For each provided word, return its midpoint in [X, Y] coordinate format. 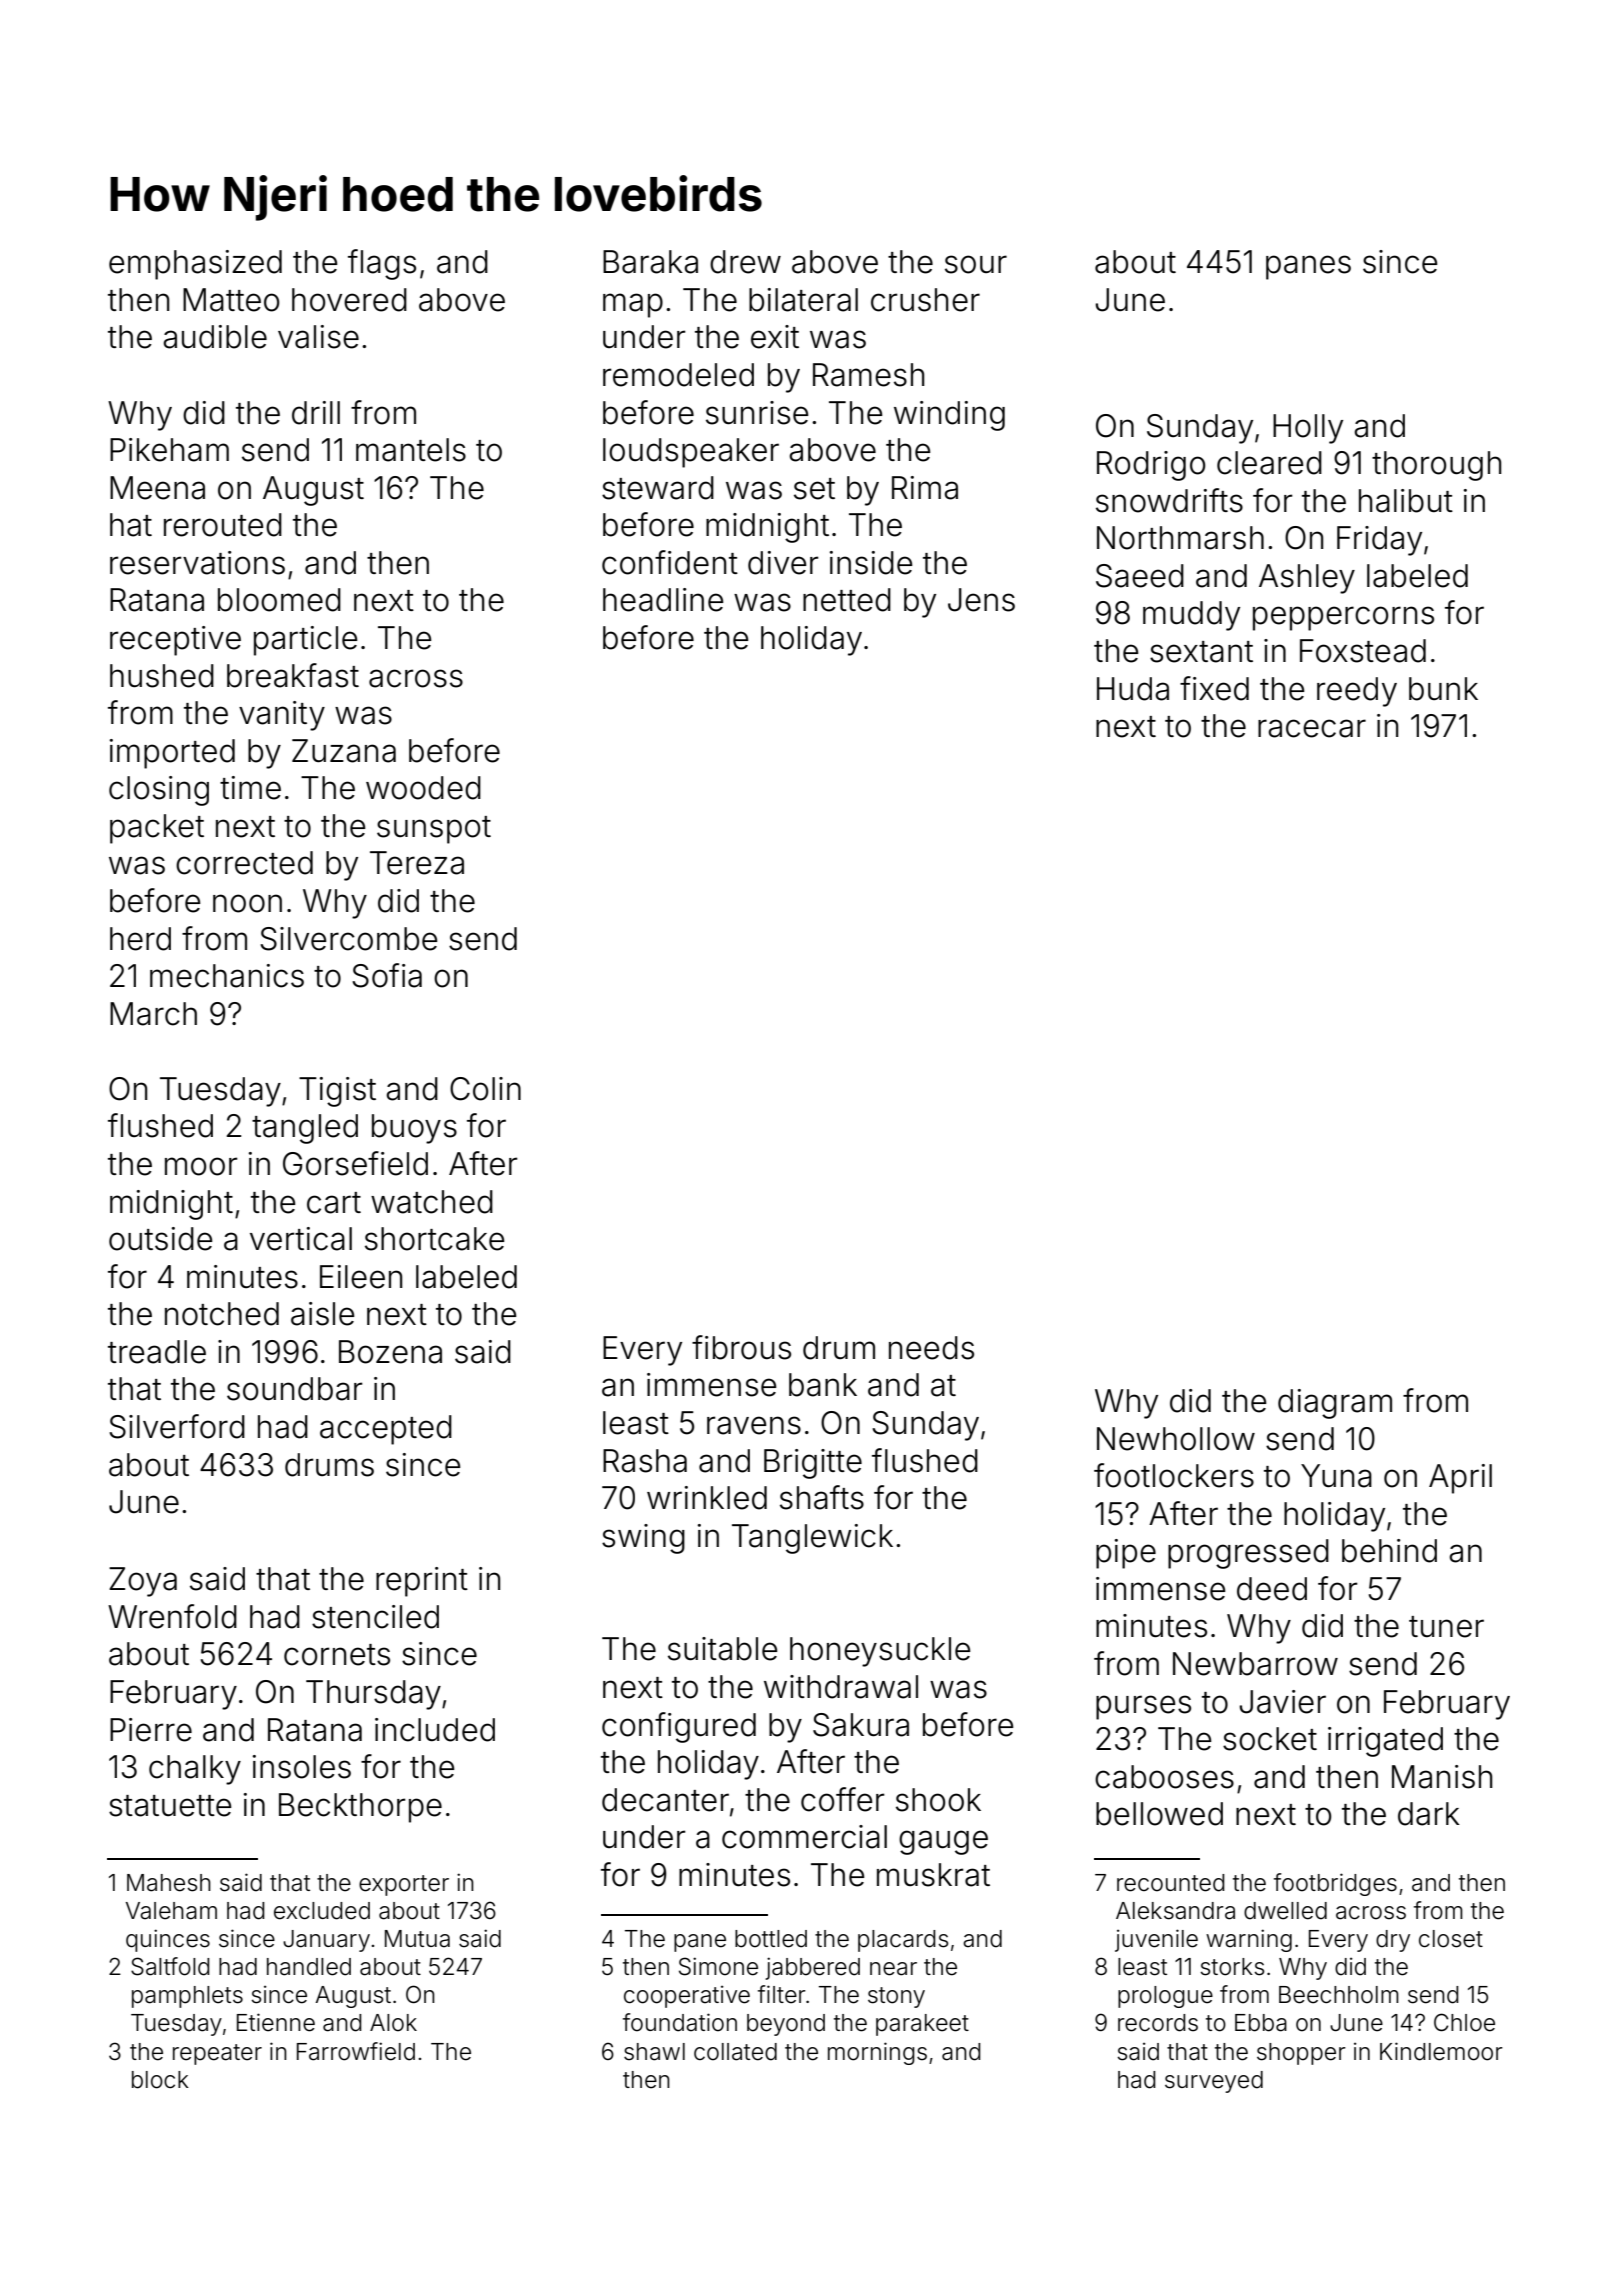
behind [1389, 1551]
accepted [386, 1430]
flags [382, 264]
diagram [1335, 1404]
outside [161, 1239]
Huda [1133, 689]
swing [643, 1539]
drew [745, 262]
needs [931, 1348]
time [250, 788]
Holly [1308, 429]
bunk [1443, 689]
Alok [393, 2023]
